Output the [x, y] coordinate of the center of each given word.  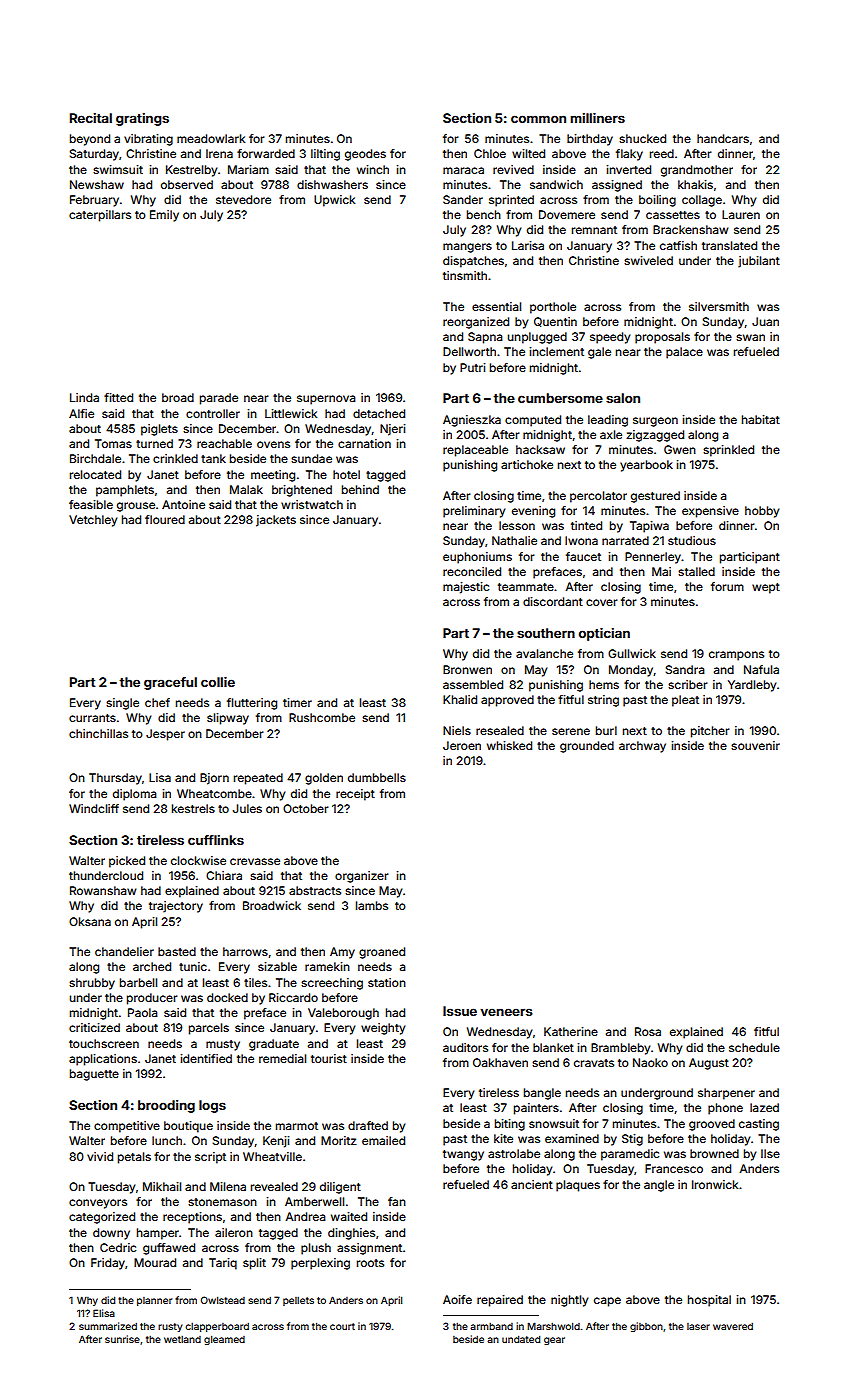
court [342, 1326]
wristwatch [312, 504]
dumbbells [377, 777]
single [122, 704]
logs [212, 1106]
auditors [465, 1047]
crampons [736, 656]
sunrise [122, 1339]
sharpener [726, 1094]
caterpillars [100, 216]
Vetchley [93, 521]
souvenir [755, 745]
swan [750, 337]
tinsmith [465, 275]
